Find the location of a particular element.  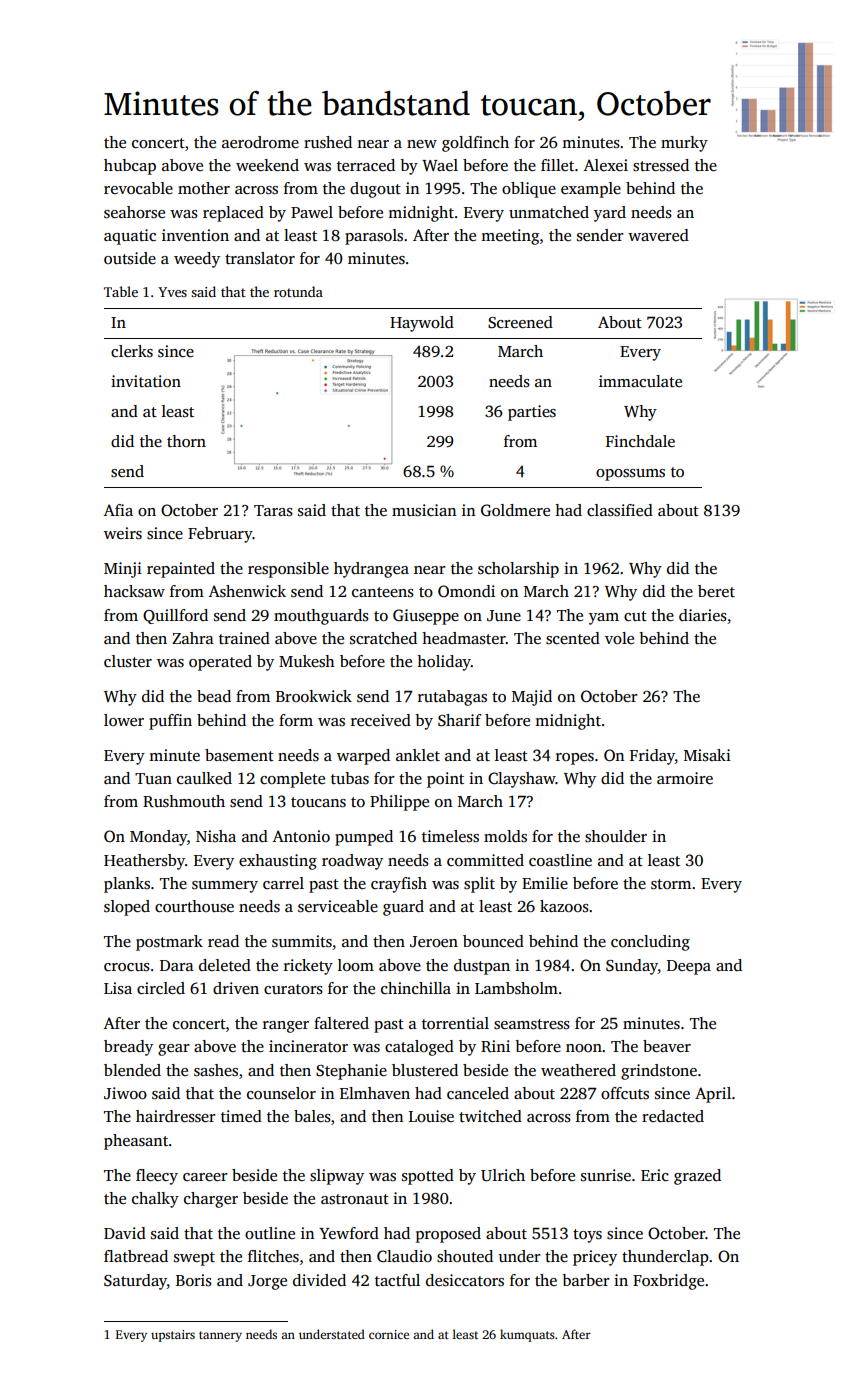

received is located at coordinates (381, 720).
